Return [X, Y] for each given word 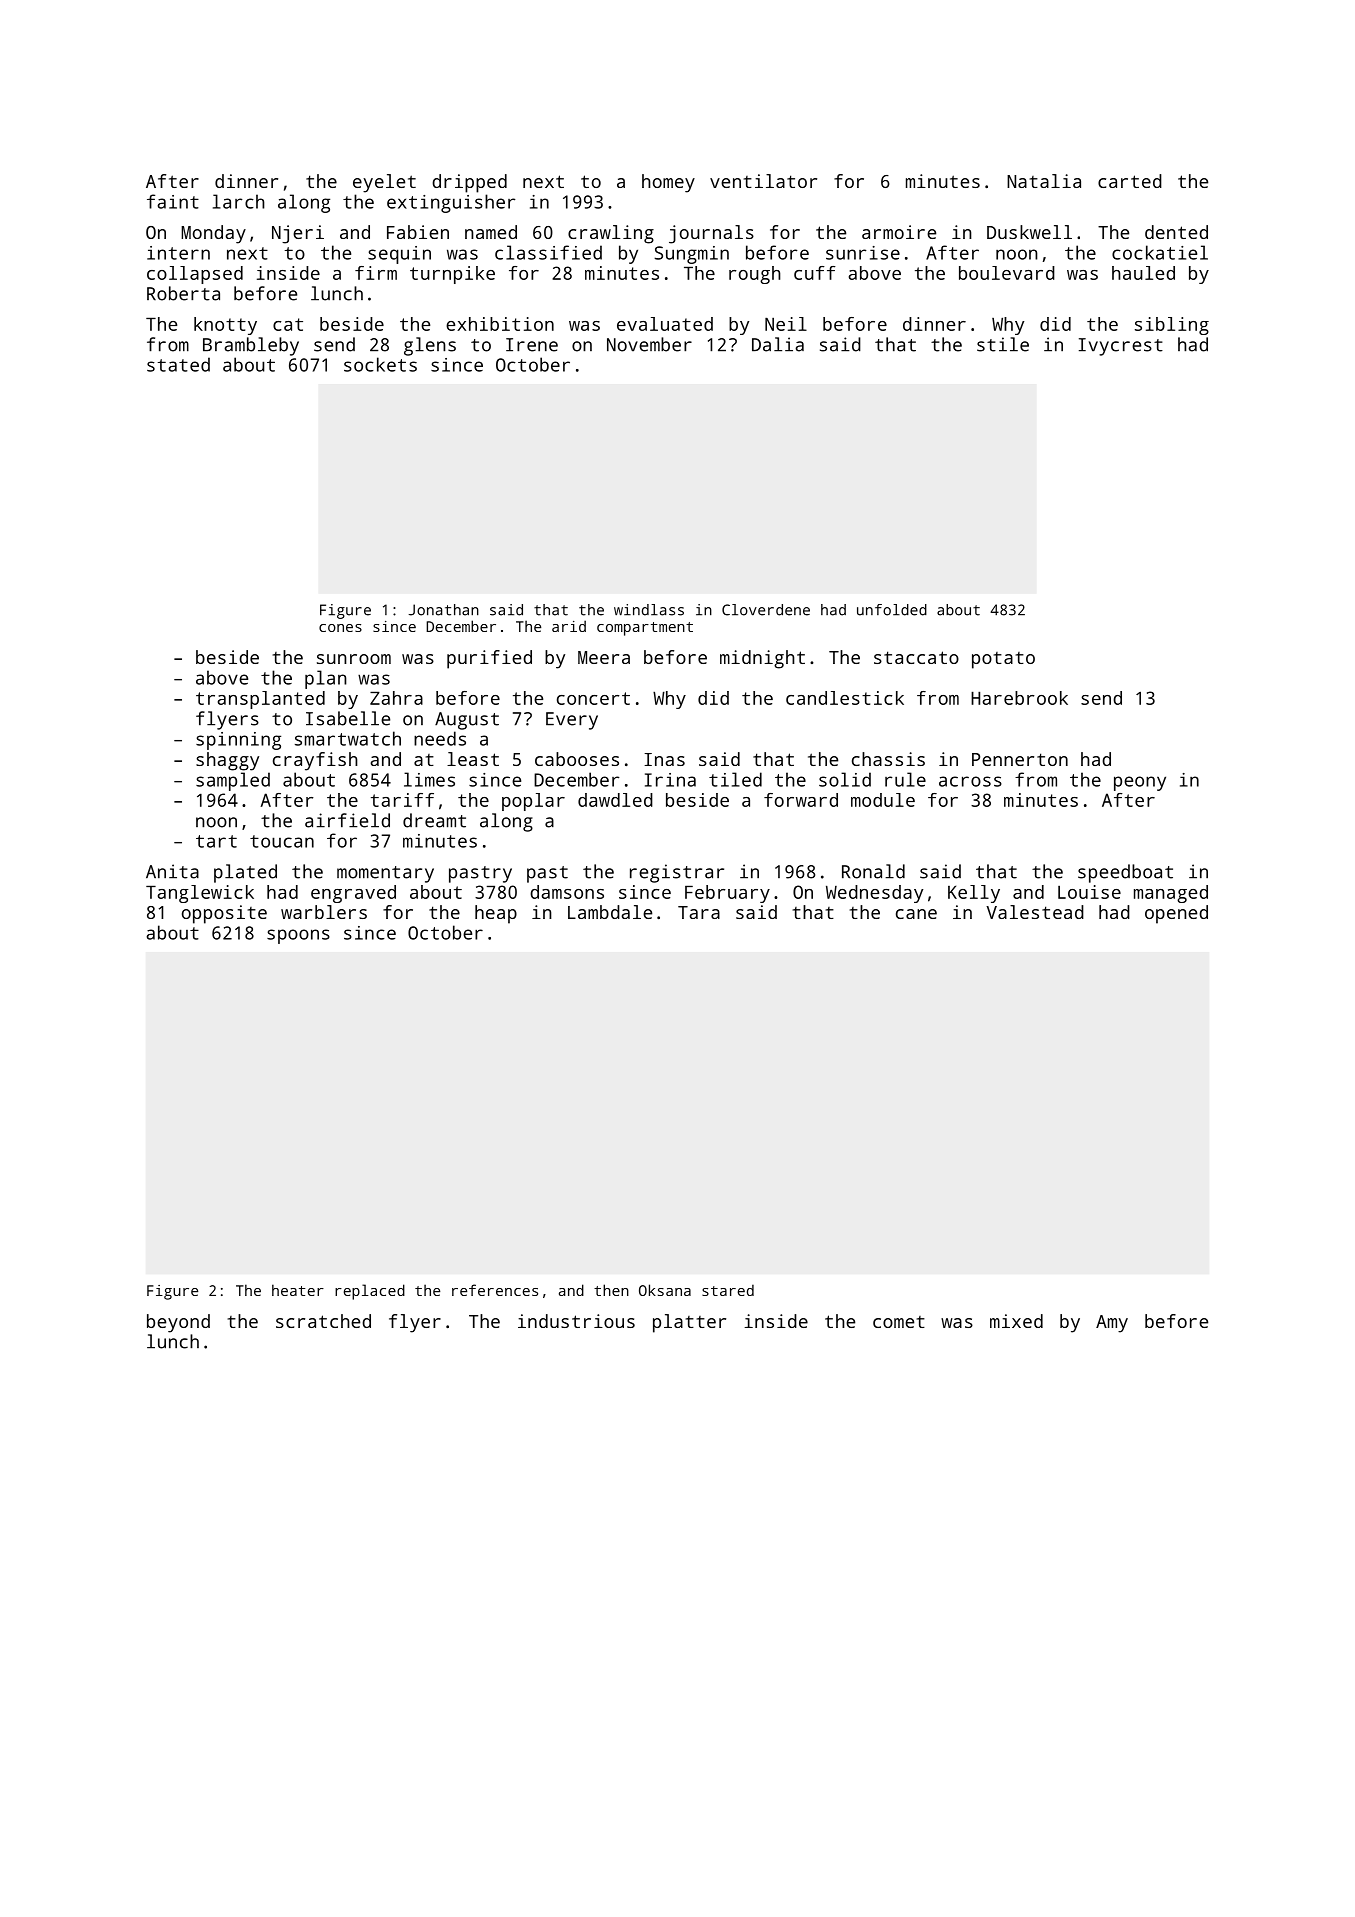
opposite [224, 914]
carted [1130, 181]
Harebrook [1019, 698]
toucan [282, 841]
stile [1003, 344]
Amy [1112, 1324]
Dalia [778, 344]
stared [728, 1290]
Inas [664, 759]
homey [668, 183]
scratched [323, 1321]
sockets [380, 364]
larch [239, 201]
